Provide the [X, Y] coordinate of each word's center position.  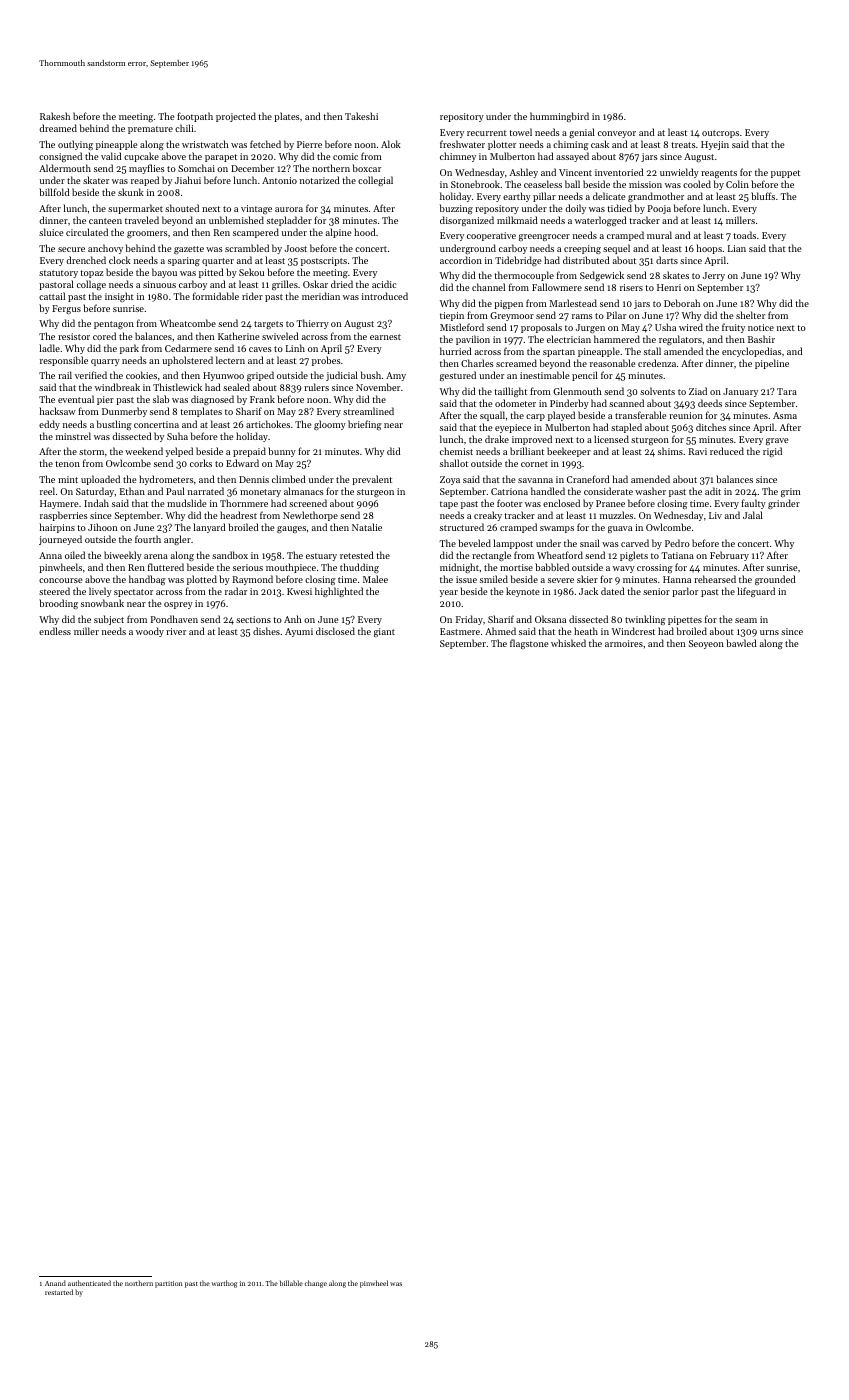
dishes [266, 631]
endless [55, 631]
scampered [256, 233]
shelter [750, 315]
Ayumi [299, 632]
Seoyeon [706, 644]
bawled [741, 643]
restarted [59, 1292]
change [316, 1284]
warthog [224, 1284]
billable [291, 1283]
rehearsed [715, 579]
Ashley [523, 173]
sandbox [230, 555]
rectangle [491, 556]
